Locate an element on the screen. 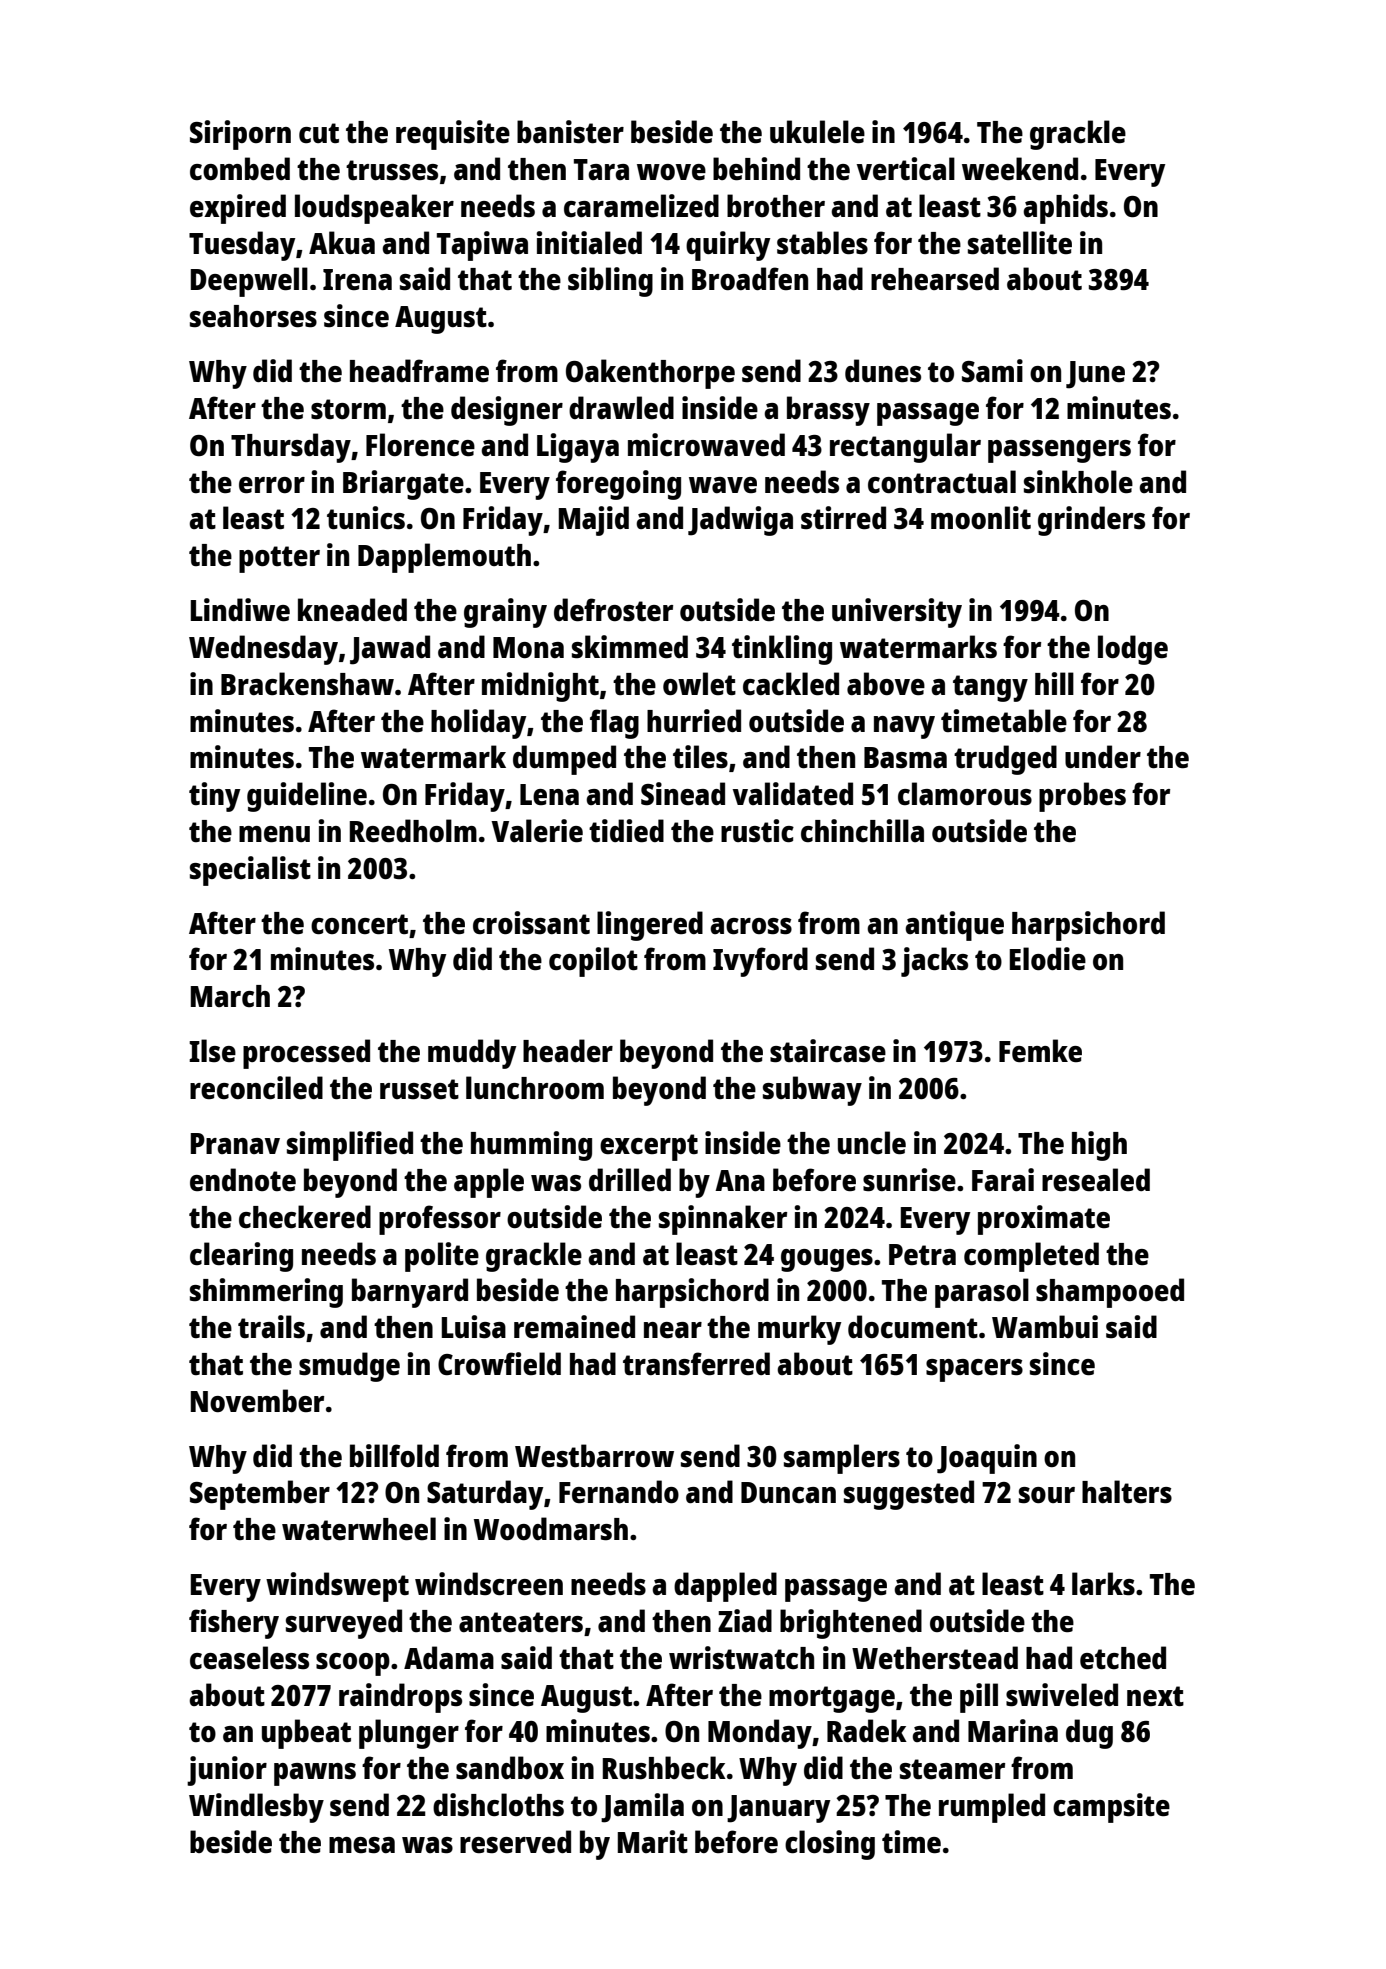 This screenshot has height=1969, width=1386. behind is located at coordinates (756, 169).
